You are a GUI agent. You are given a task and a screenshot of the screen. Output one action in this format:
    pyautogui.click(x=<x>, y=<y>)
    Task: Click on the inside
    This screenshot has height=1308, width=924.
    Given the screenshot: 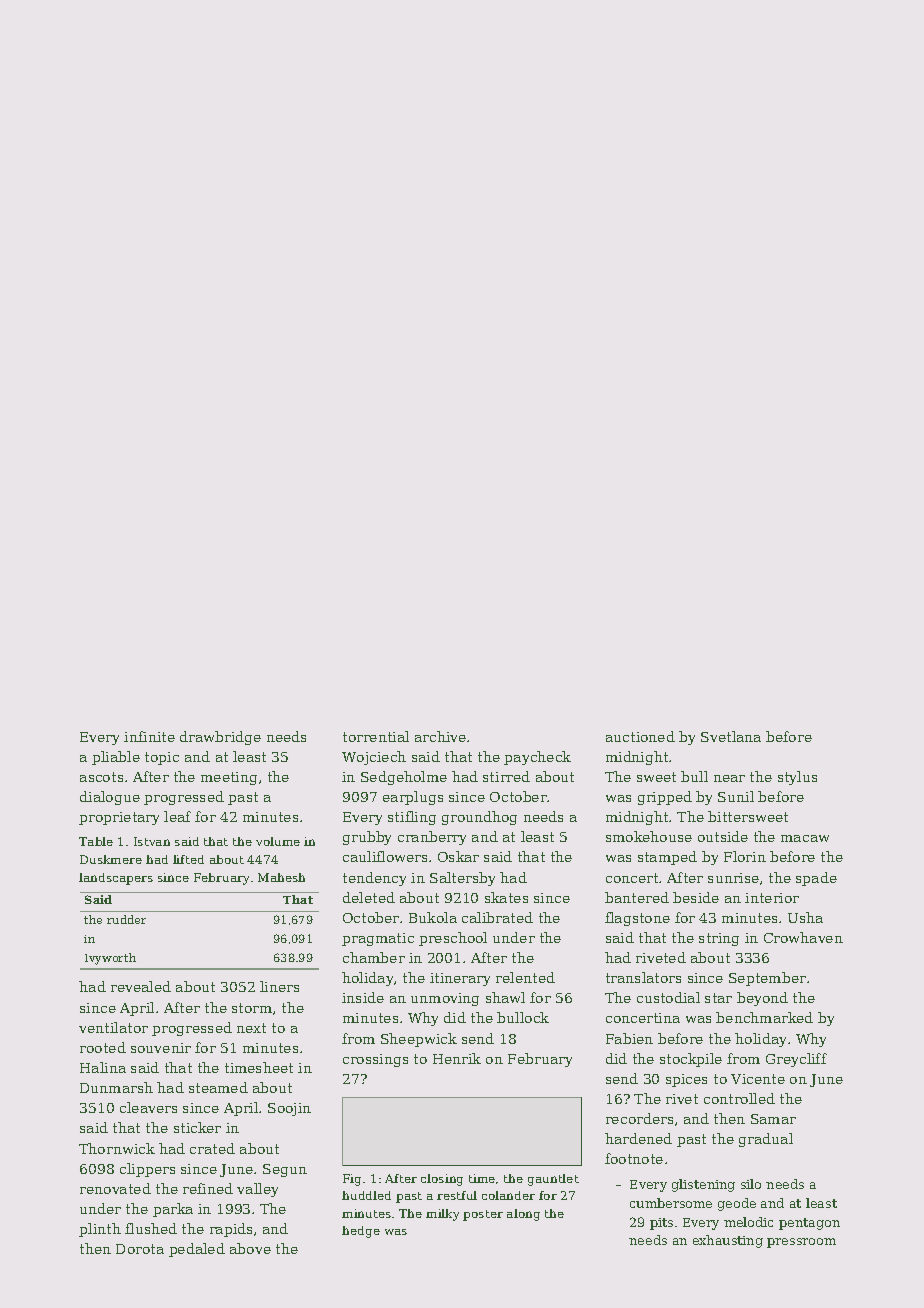 What is the action you would take?
    pyautogui.click(x=363, y=997)
